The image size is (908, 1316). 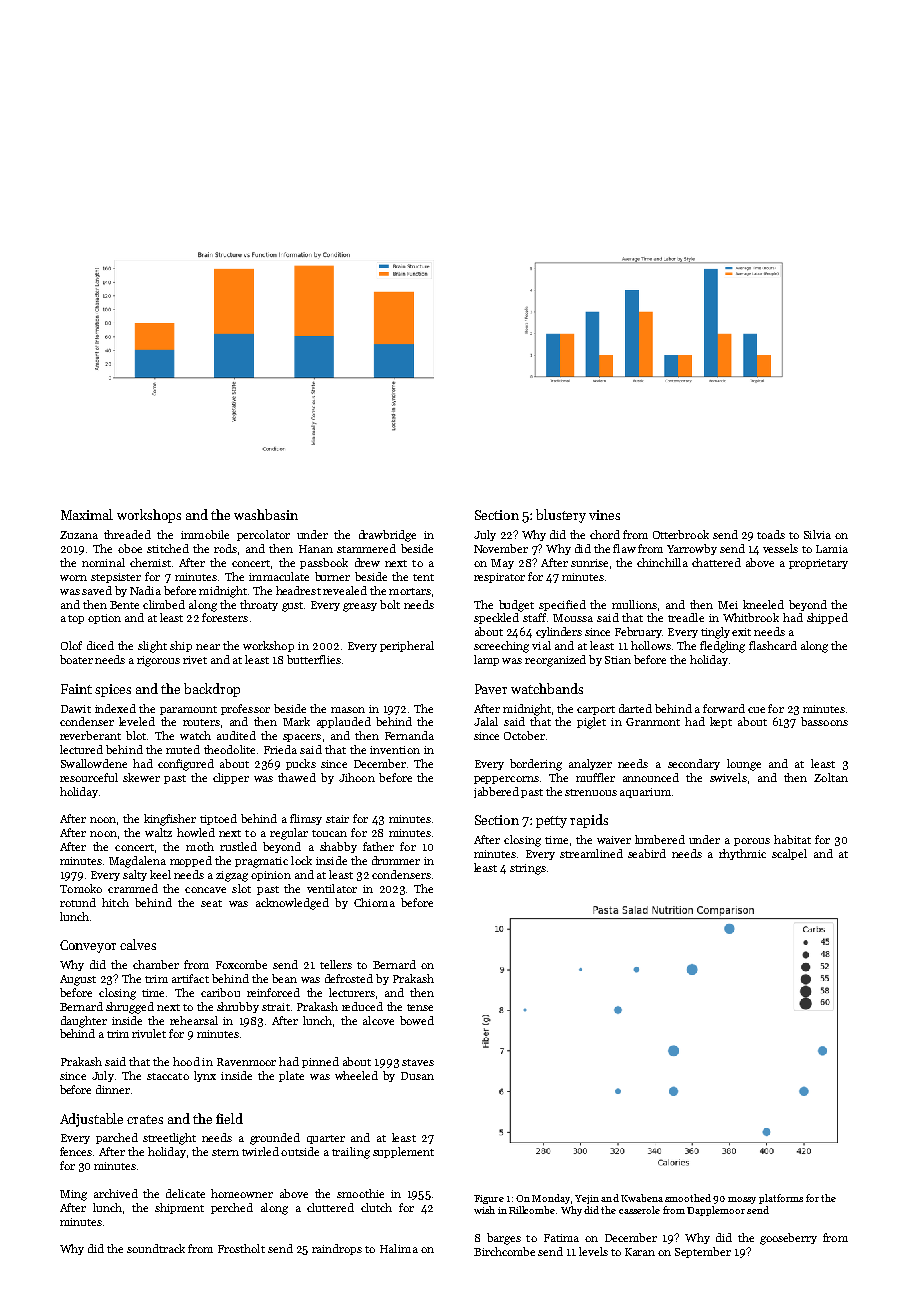 I want to click on Foxcombe, so click(x=241, y=964).
